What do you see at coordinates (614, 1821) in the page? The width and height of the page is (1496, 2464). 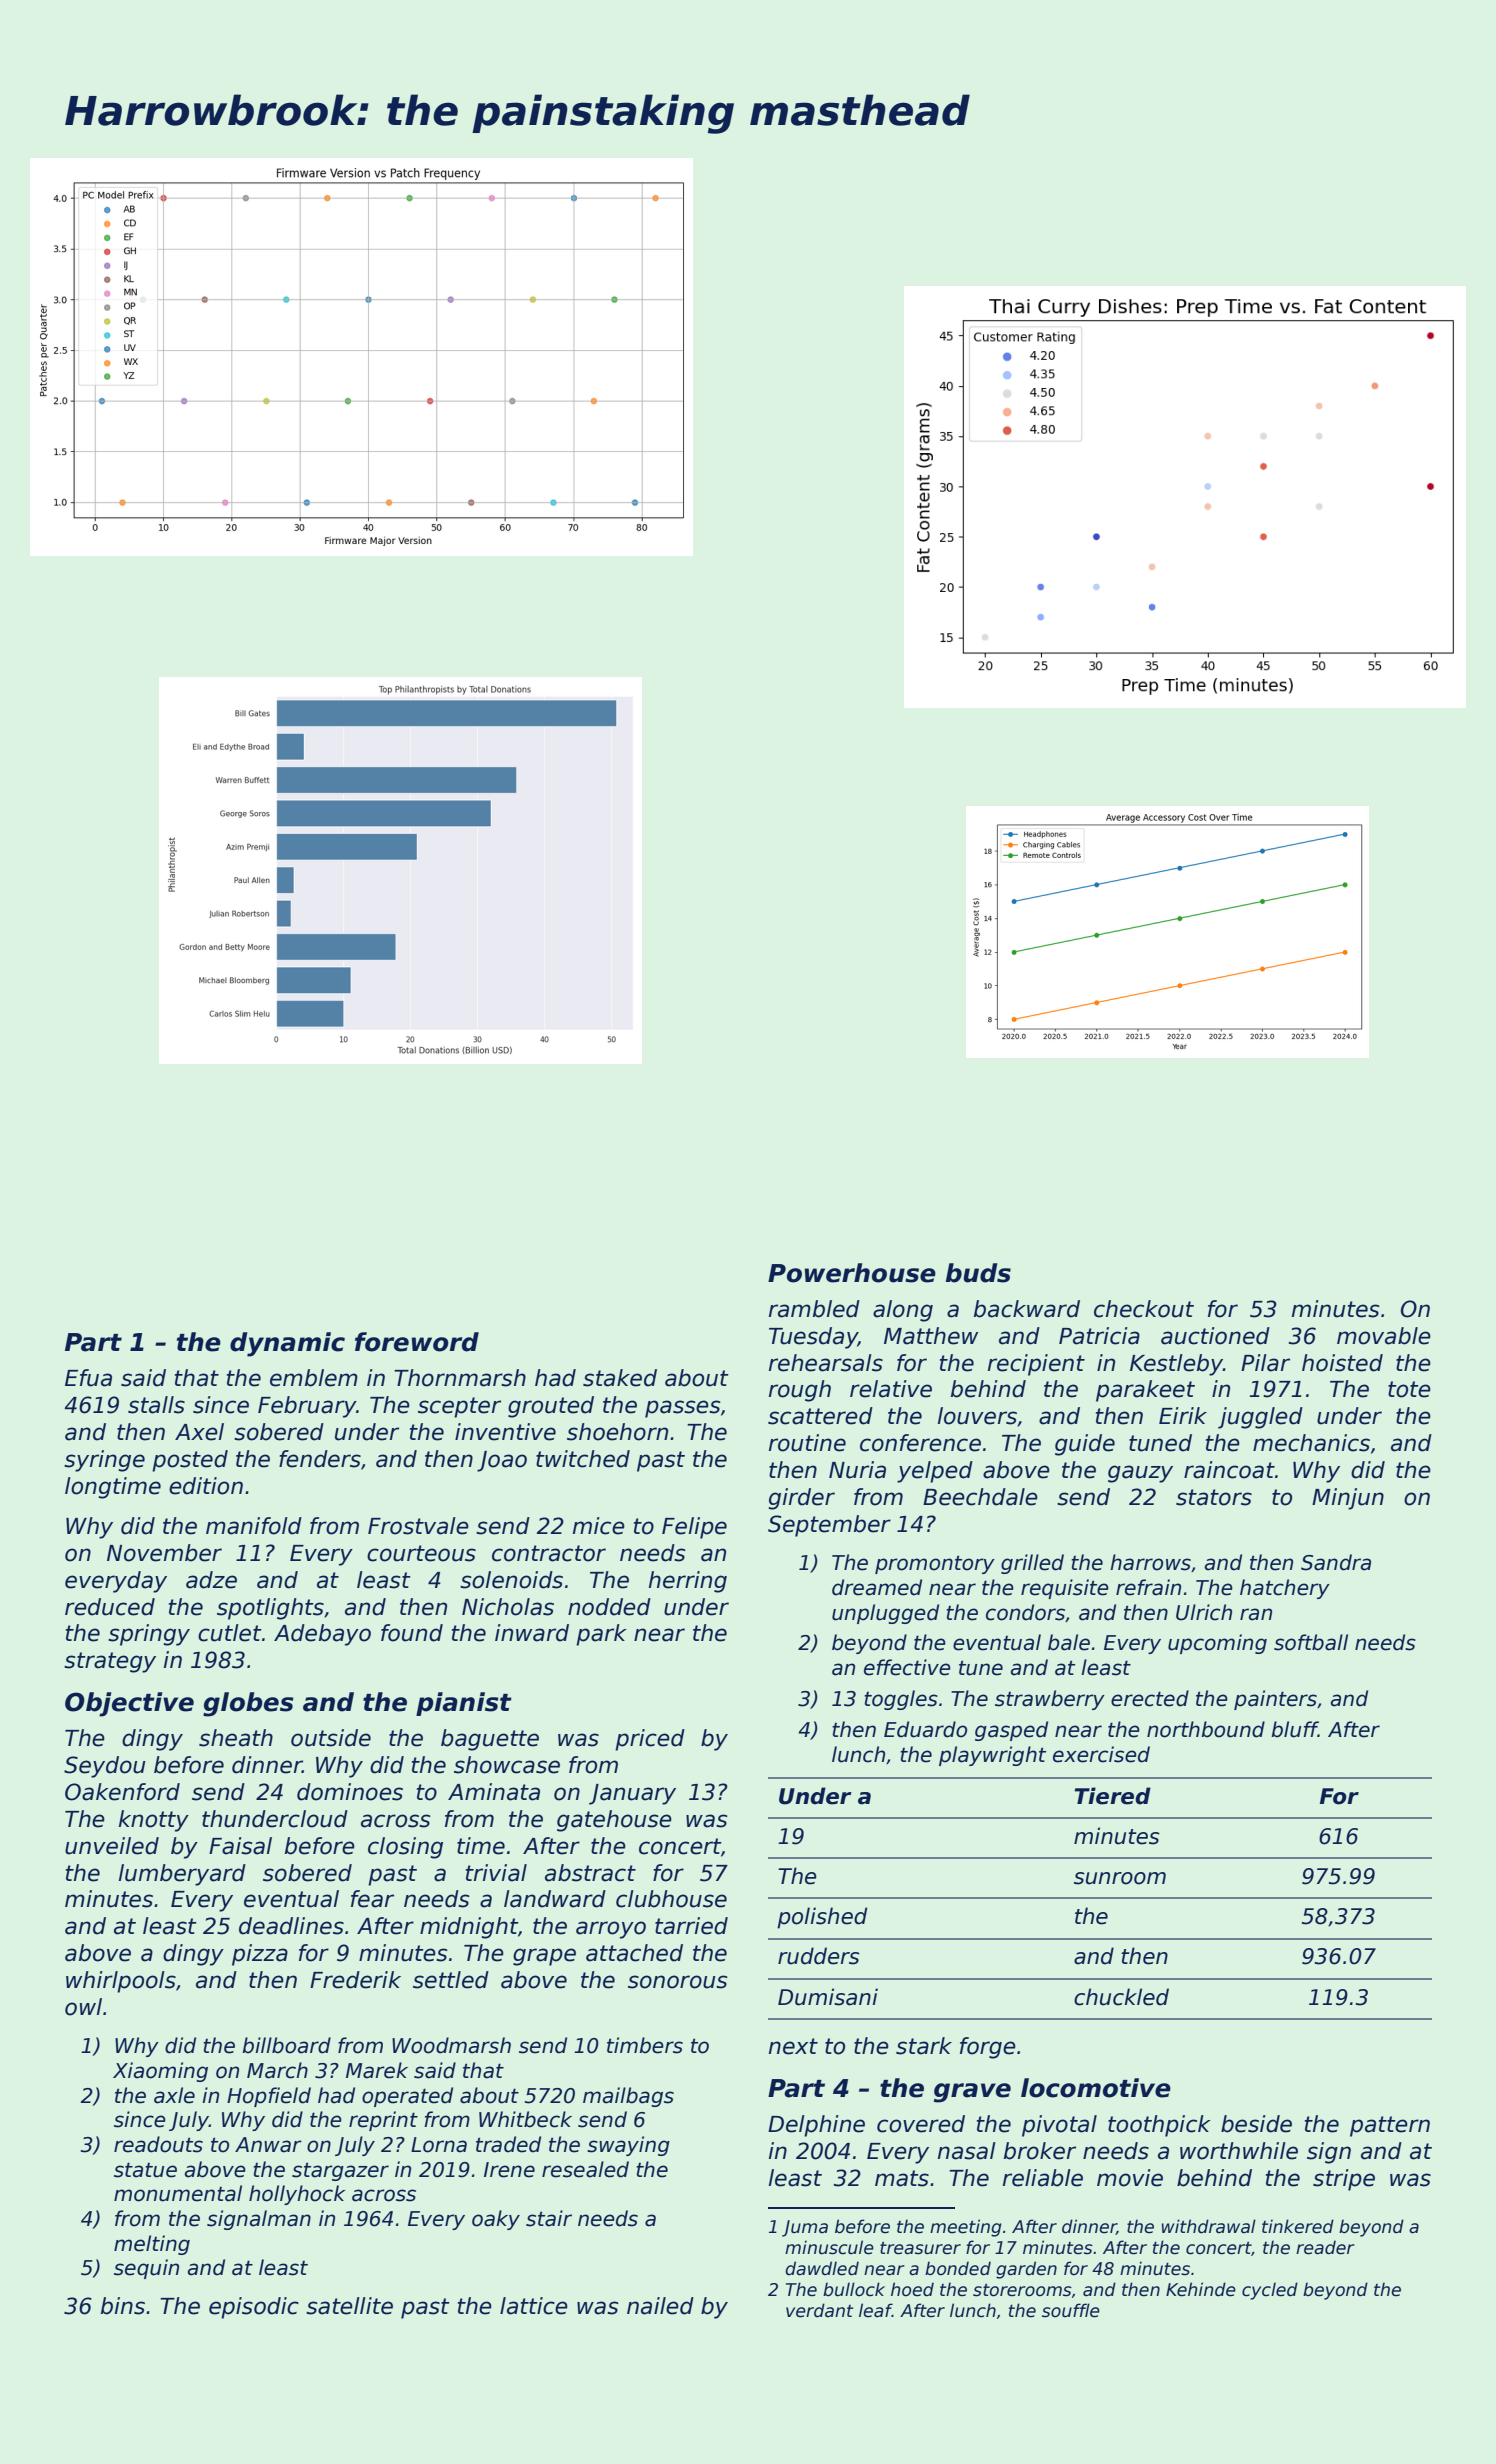 I see `gatehouse` at bounding box center [614, 1821].
